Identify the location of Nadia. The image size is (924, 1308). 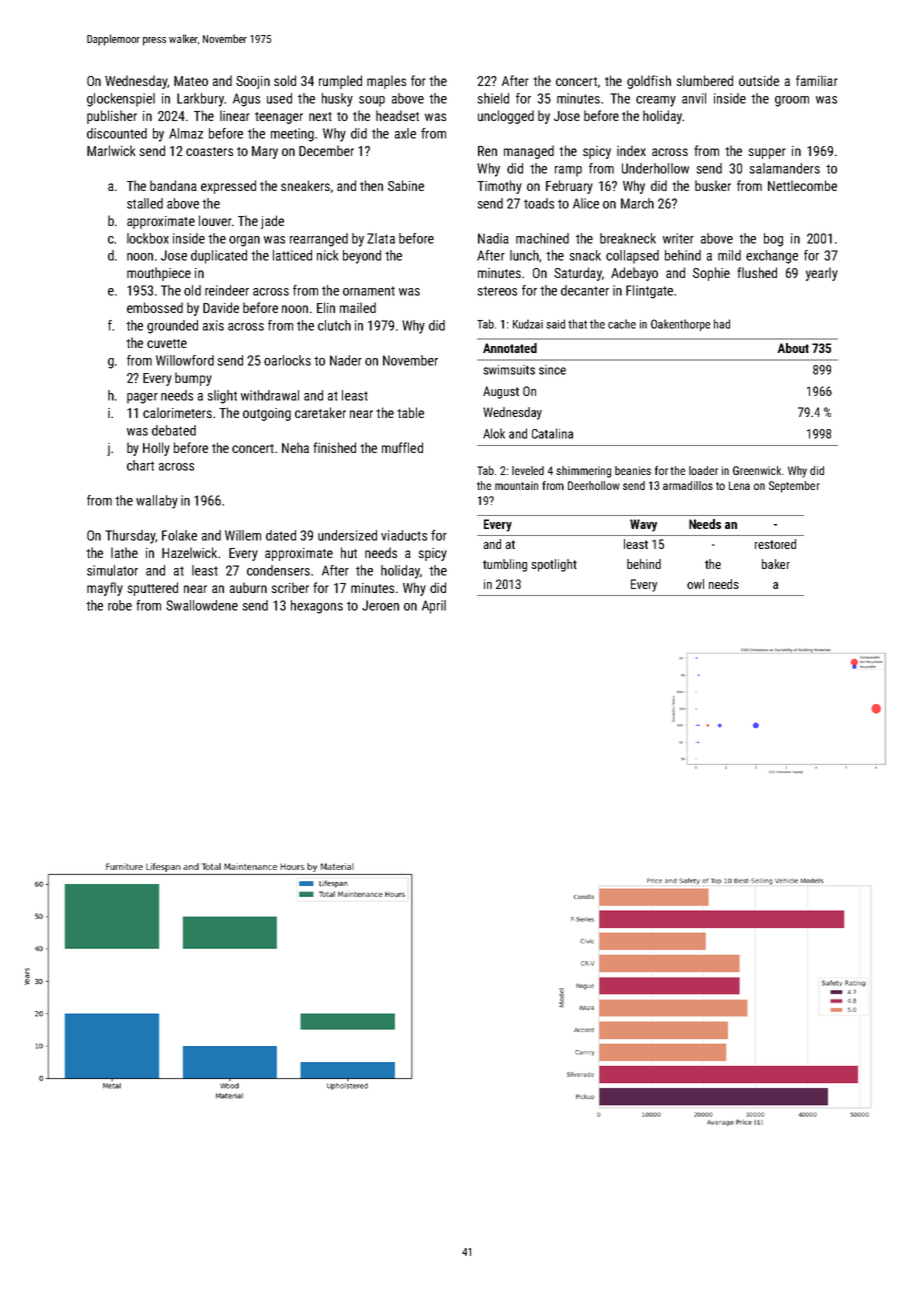
(493, 238).
